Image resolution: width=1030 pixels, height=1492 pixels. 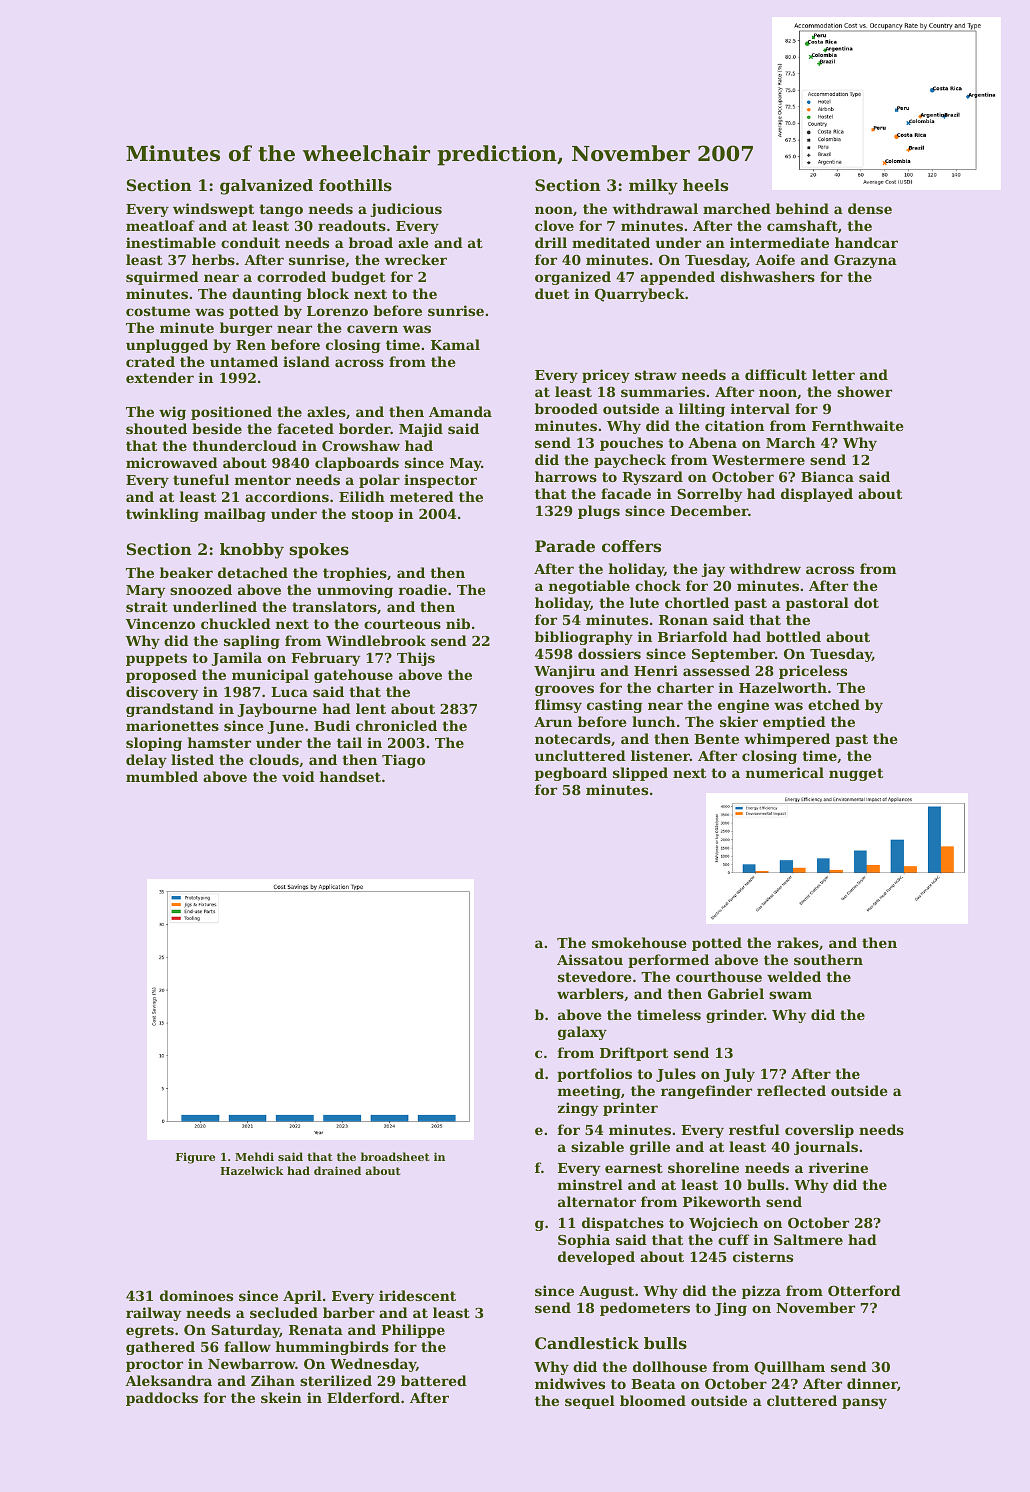 I want to click on heels, so click(x=705, y=185).
